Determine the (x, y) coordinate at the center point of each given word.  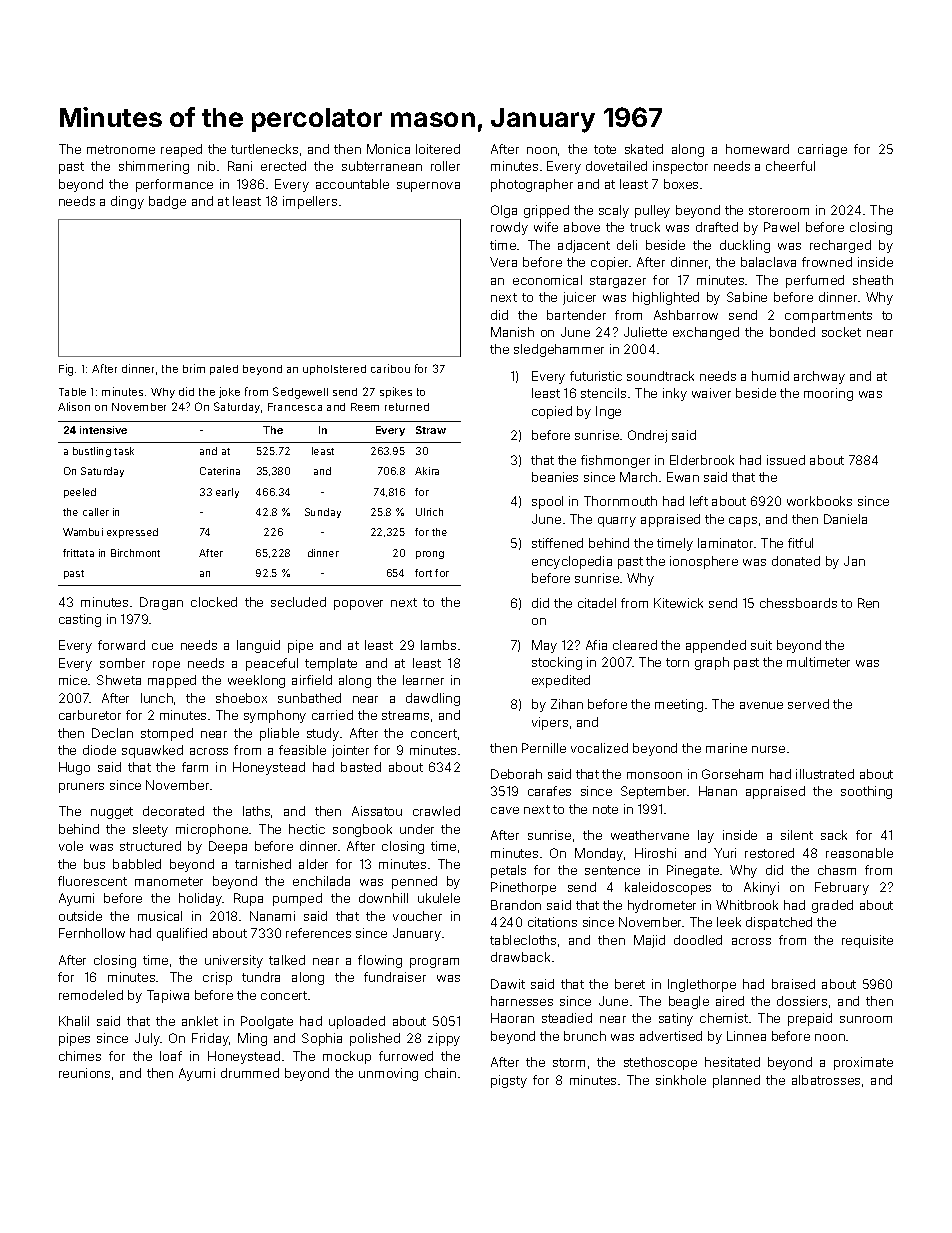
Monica (388, 149)
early (227, 493)
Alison (74, 406)
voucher (417, 916)
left (699, 501)
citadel (597, 603)
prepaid (810, 1019)
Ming (252, 1039)
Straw (431, 430)
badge (167, 202)
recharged (840, 246)
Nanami (272, 916)
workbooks (819, 501)
